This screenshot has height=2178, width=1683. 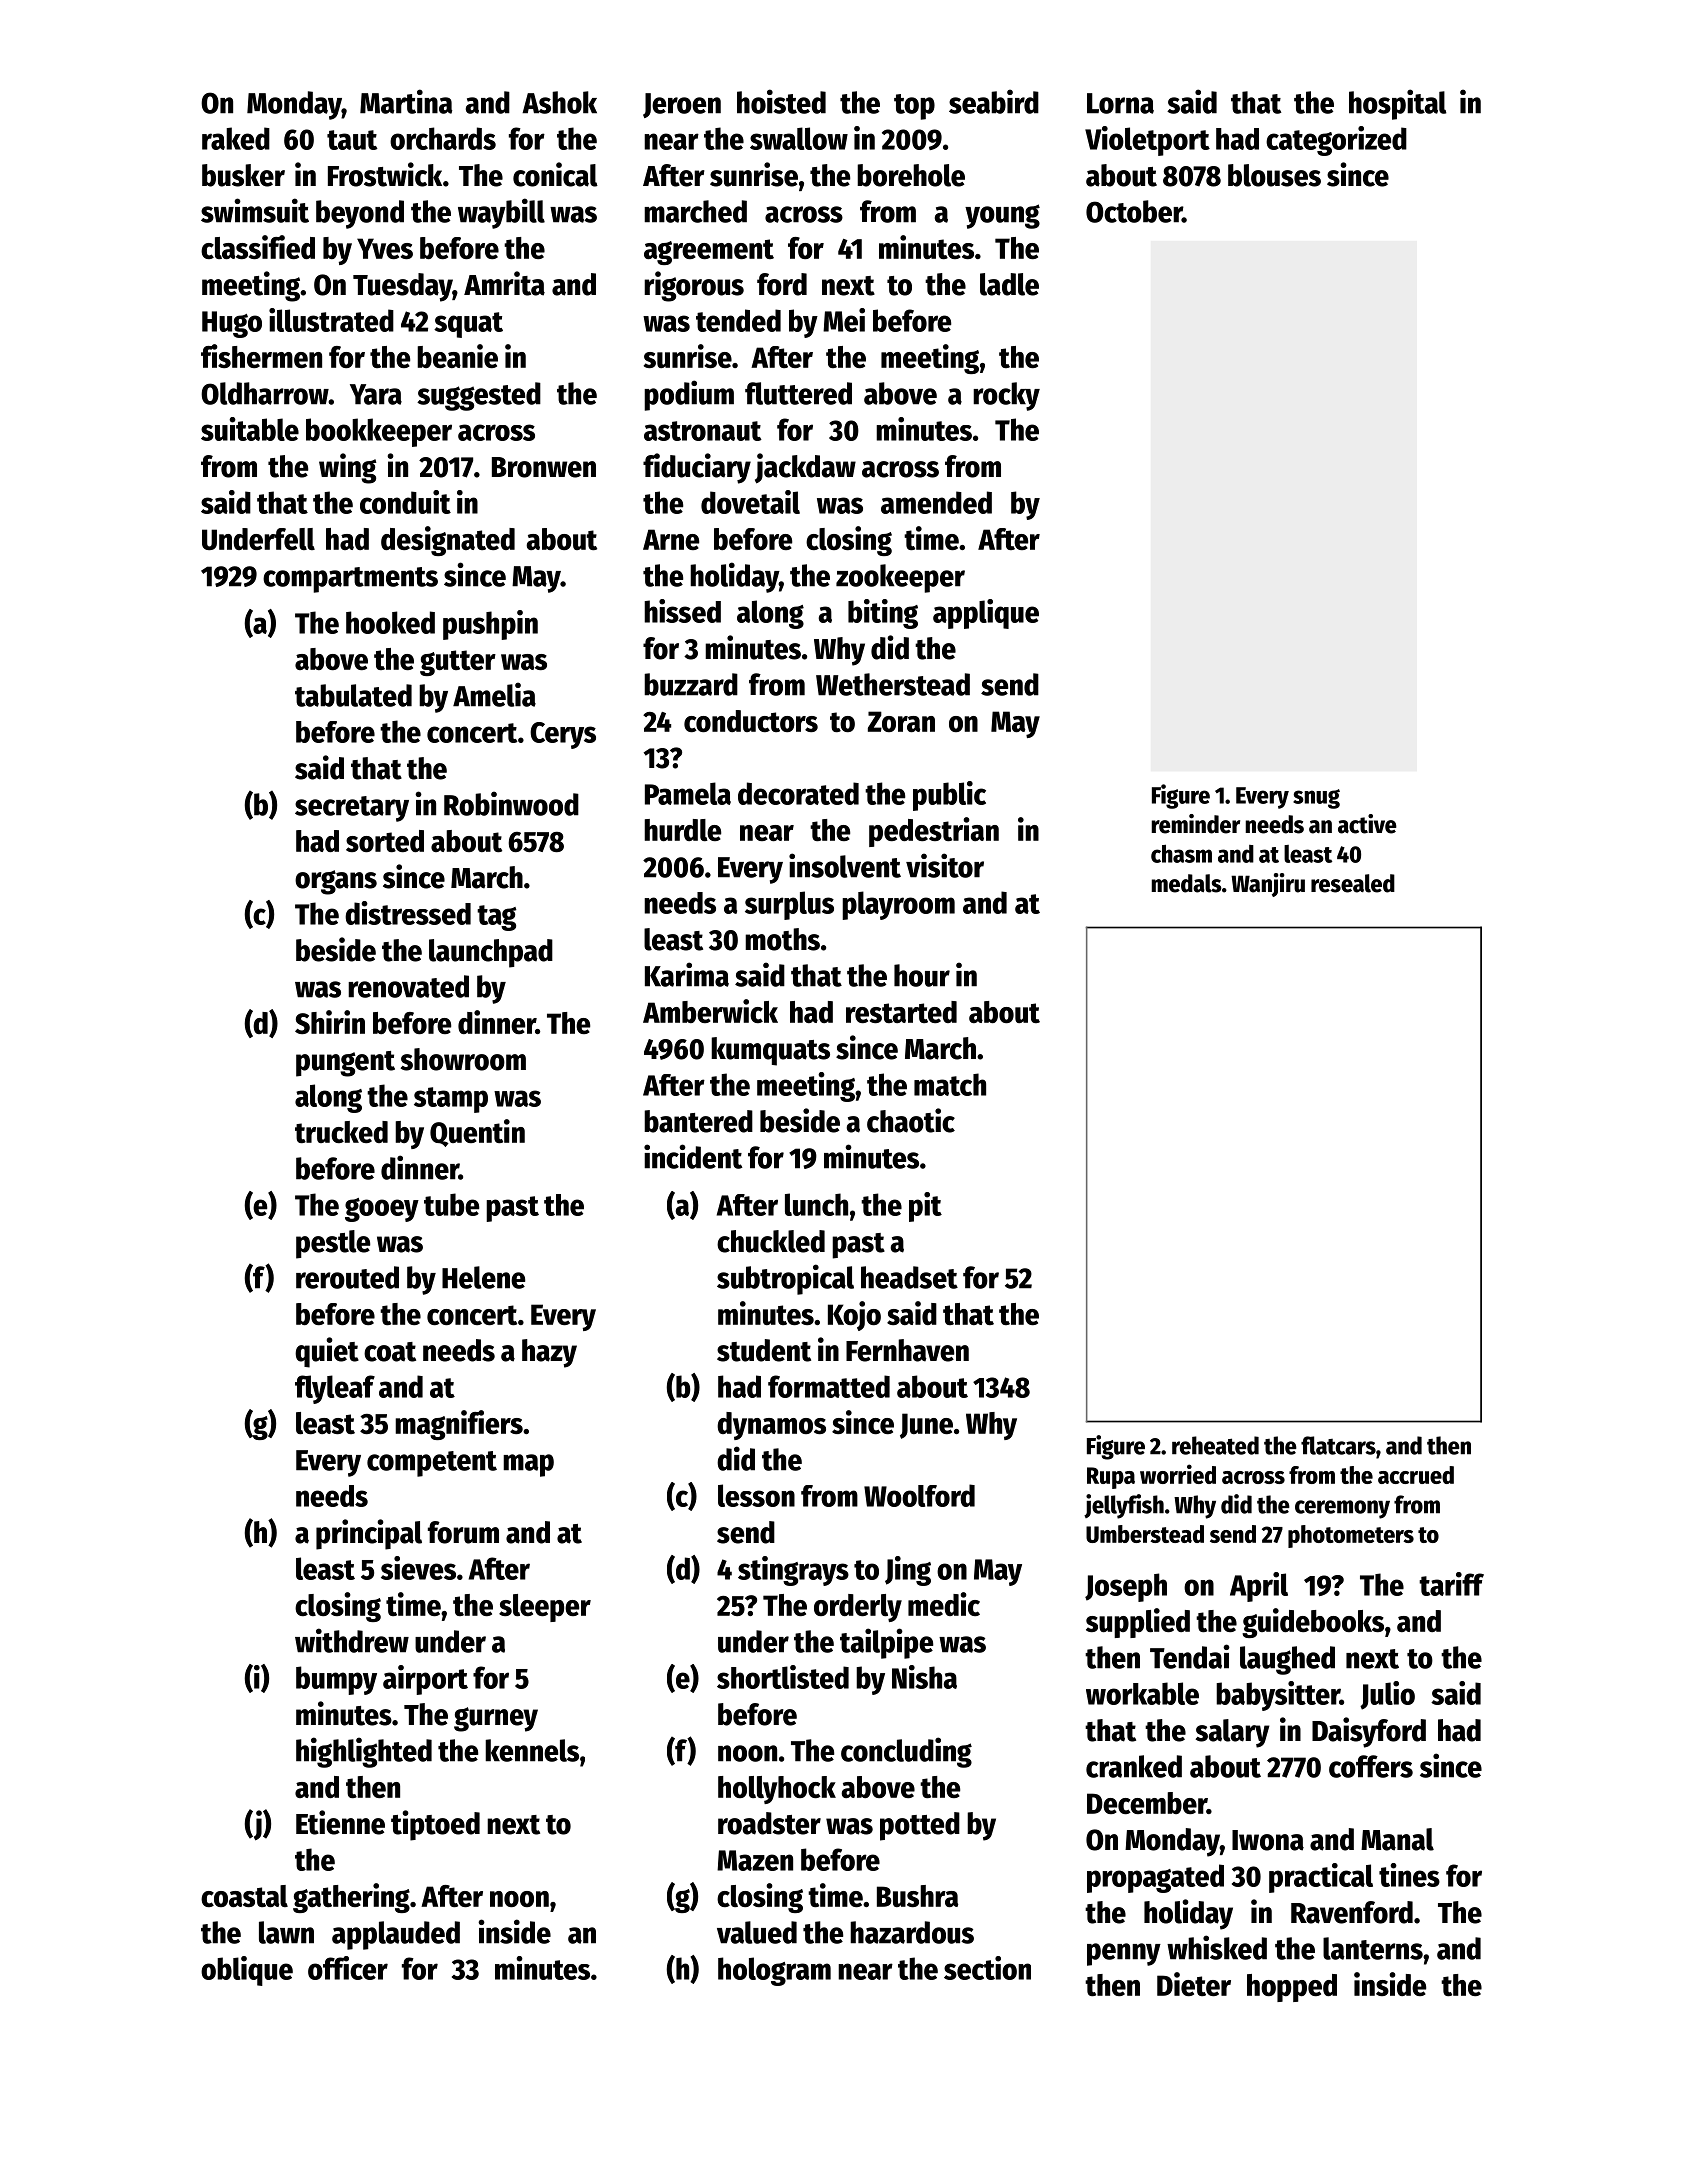 I want to click on forum, so click(x=463, y=1532).
